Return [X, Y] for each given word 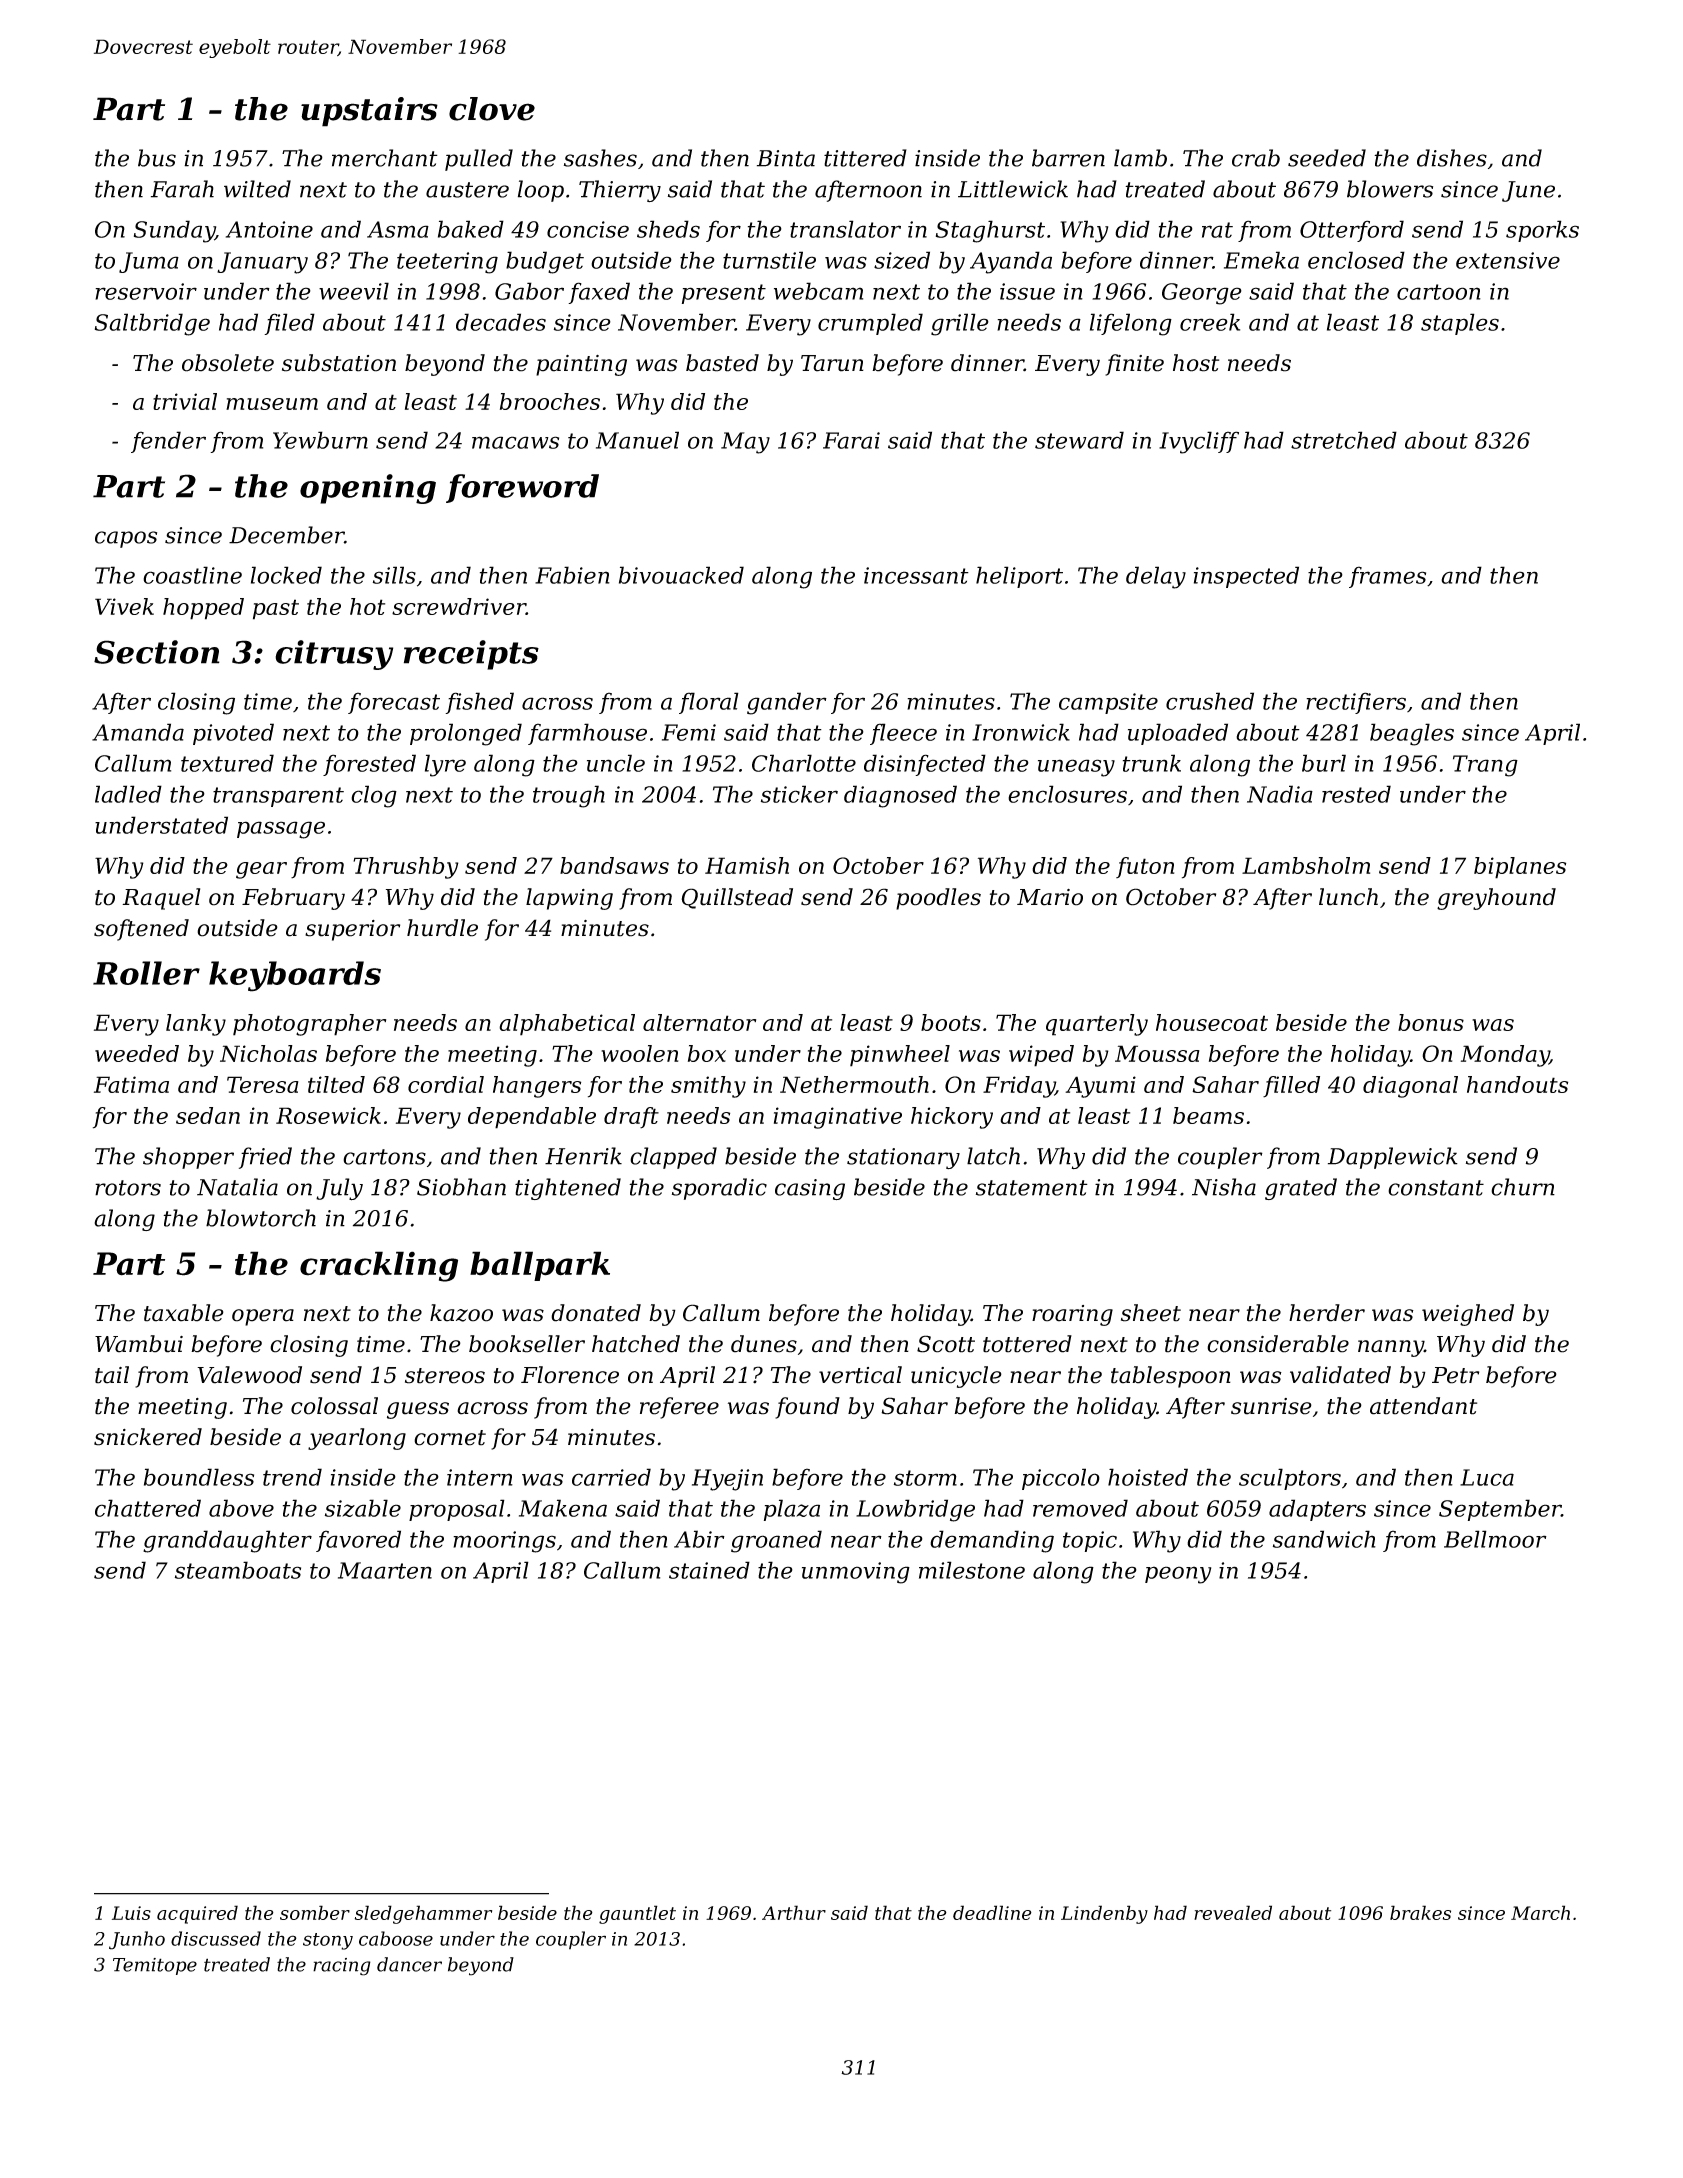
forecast [394, 703]
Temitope [155, 1966]
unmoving [856, 1573]
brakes [1420, 1912]
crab [1256, 158]
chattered [148, 1508]
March [1540, 1912]
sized [902, 260]
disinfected [925, 765]
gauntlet [637, 1914]
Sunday [174, 231]
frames [1387, 577]
